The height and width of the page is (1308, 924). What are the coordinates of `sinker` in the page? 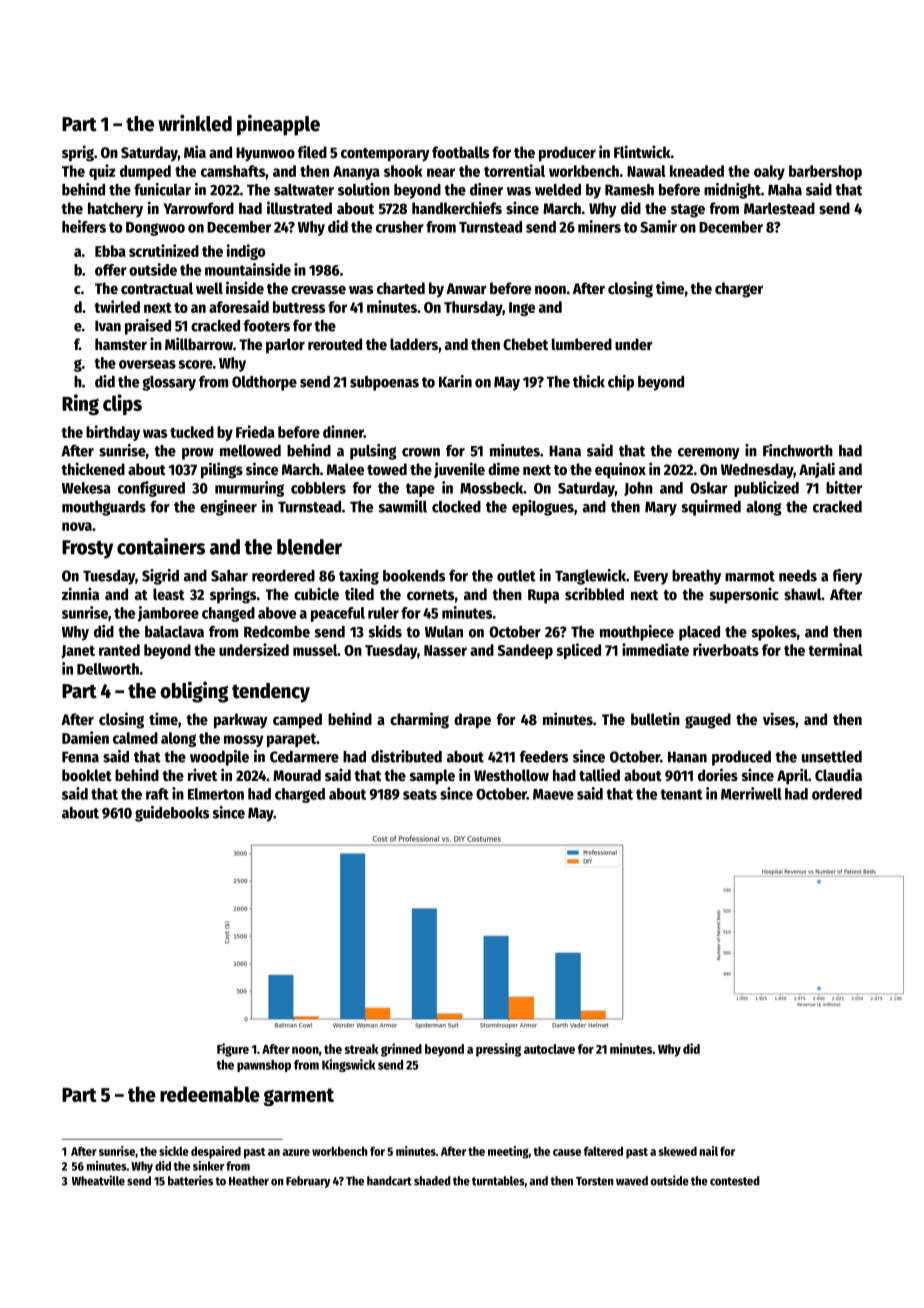 It's located at (208, 1166).
